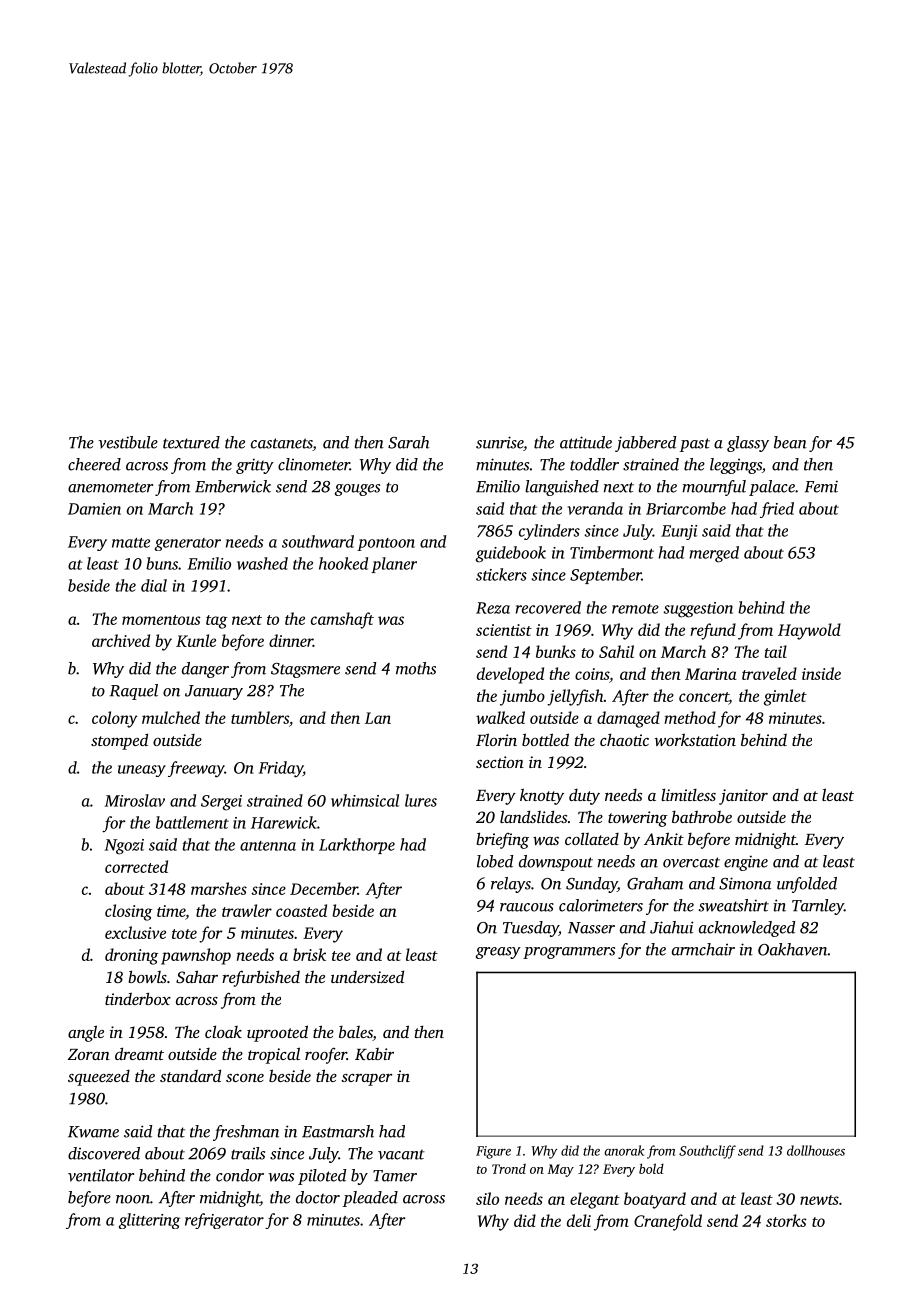  Describe the element at coordinates (374, 1054) in the screenshot. I see `Kabir` at that location.
